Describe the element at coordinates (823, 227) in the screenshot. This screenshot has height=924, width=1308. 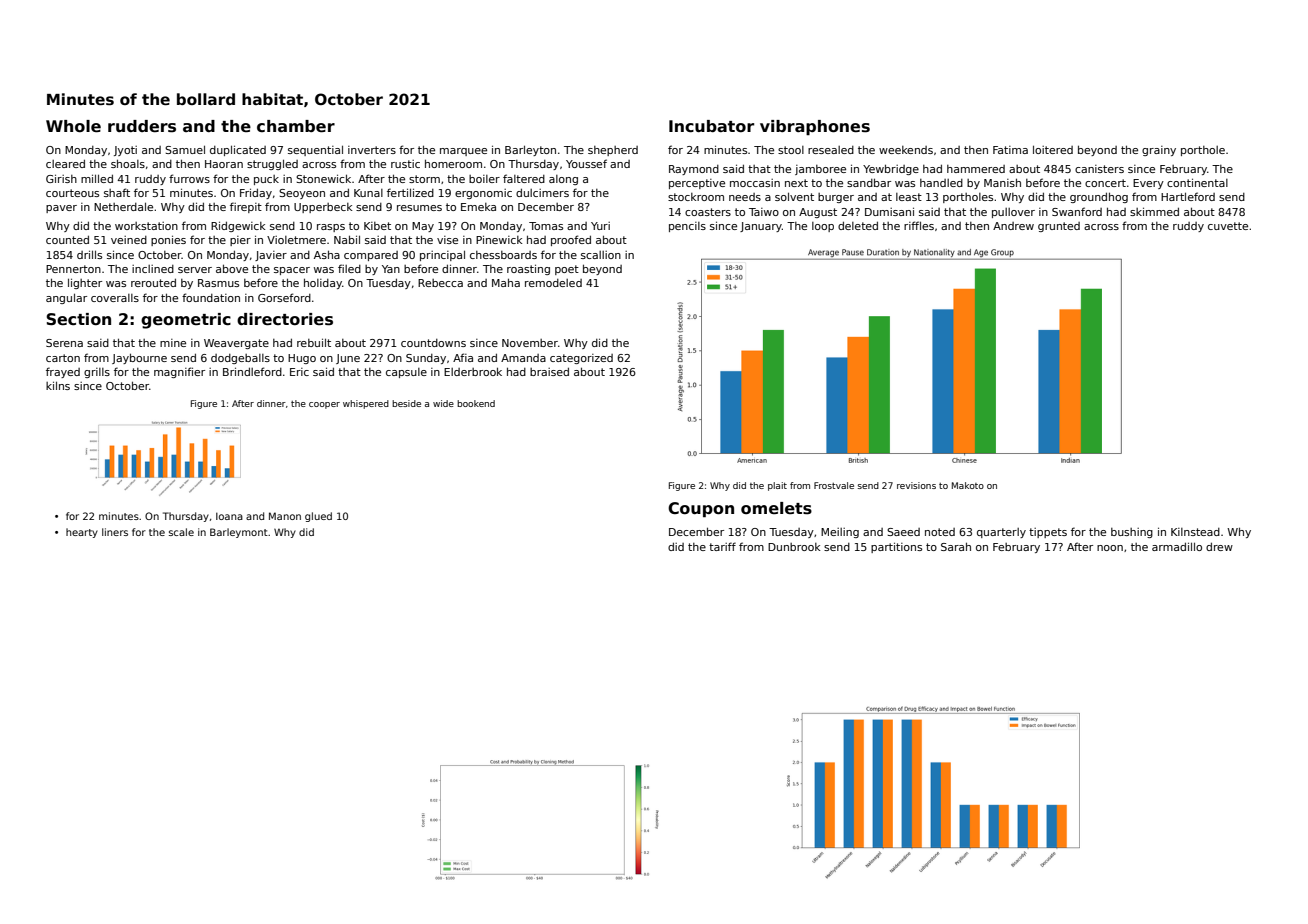
I see `loop` at that location.
